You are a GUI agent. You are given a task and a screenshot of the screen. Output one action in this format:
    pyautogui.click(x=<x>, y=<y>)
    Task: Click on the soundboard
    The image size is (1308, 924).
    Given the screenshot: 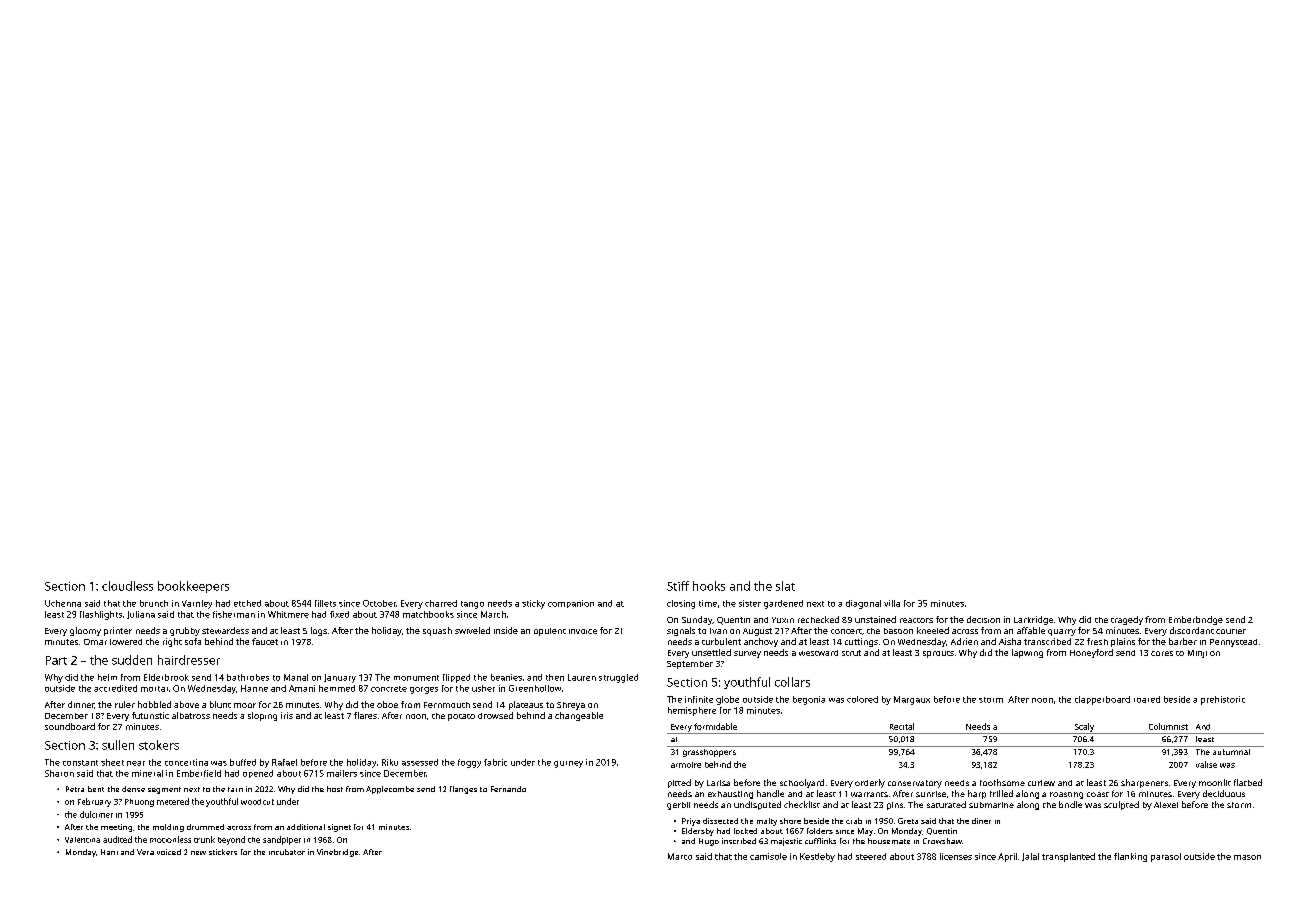 What is the action you would take?
    pyautogui.click(x=70, y=726)
